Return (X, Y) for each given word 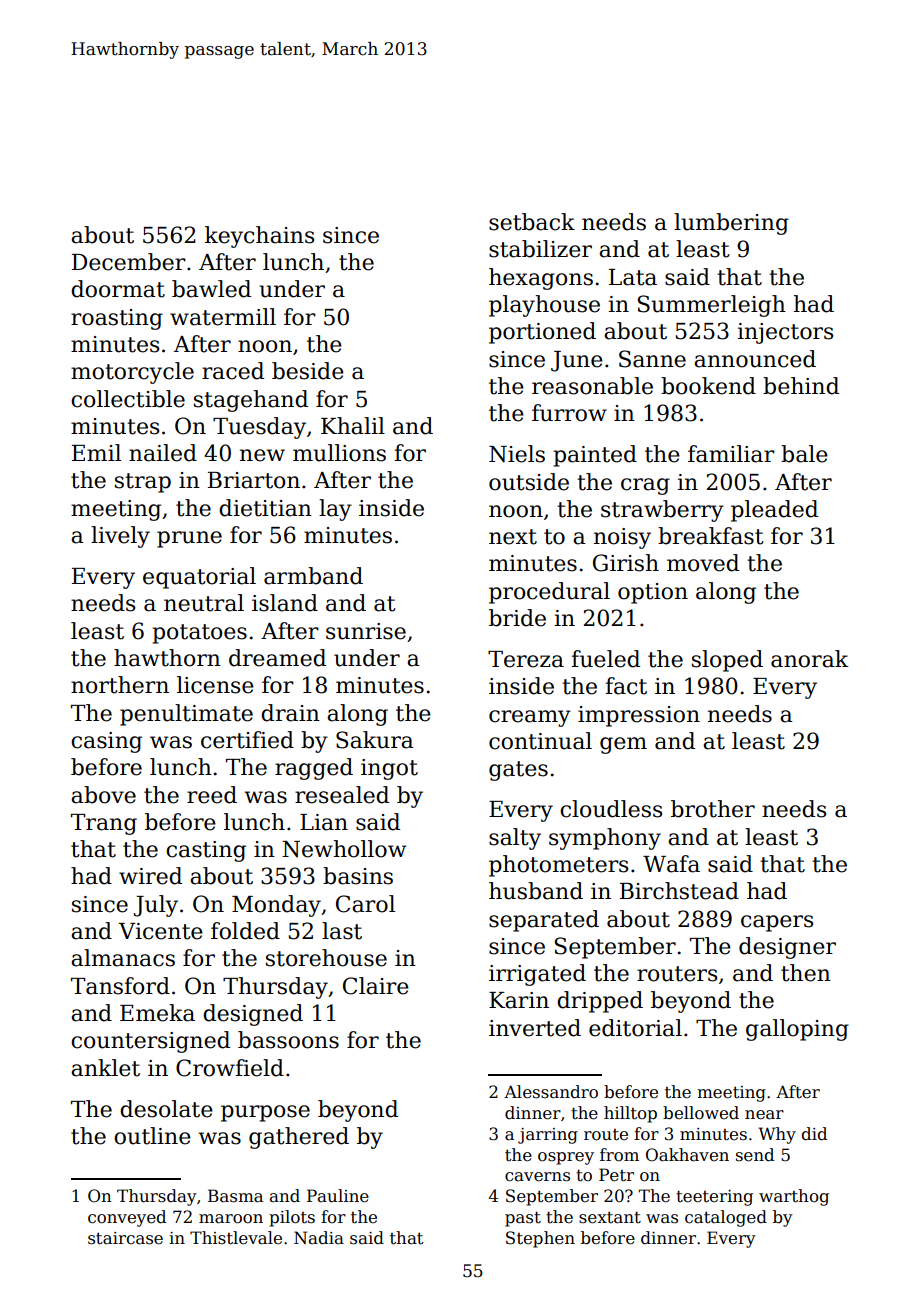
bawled (211, 289)
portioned (542, 333)
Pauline (338, 1196)
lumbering (731, 224)
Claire (376, 986)
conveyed (127, 1218)
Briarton (254, 480)
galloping (797, 1030)
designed (253, 1015)
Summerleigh (712, 306)
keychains (259, 237)
